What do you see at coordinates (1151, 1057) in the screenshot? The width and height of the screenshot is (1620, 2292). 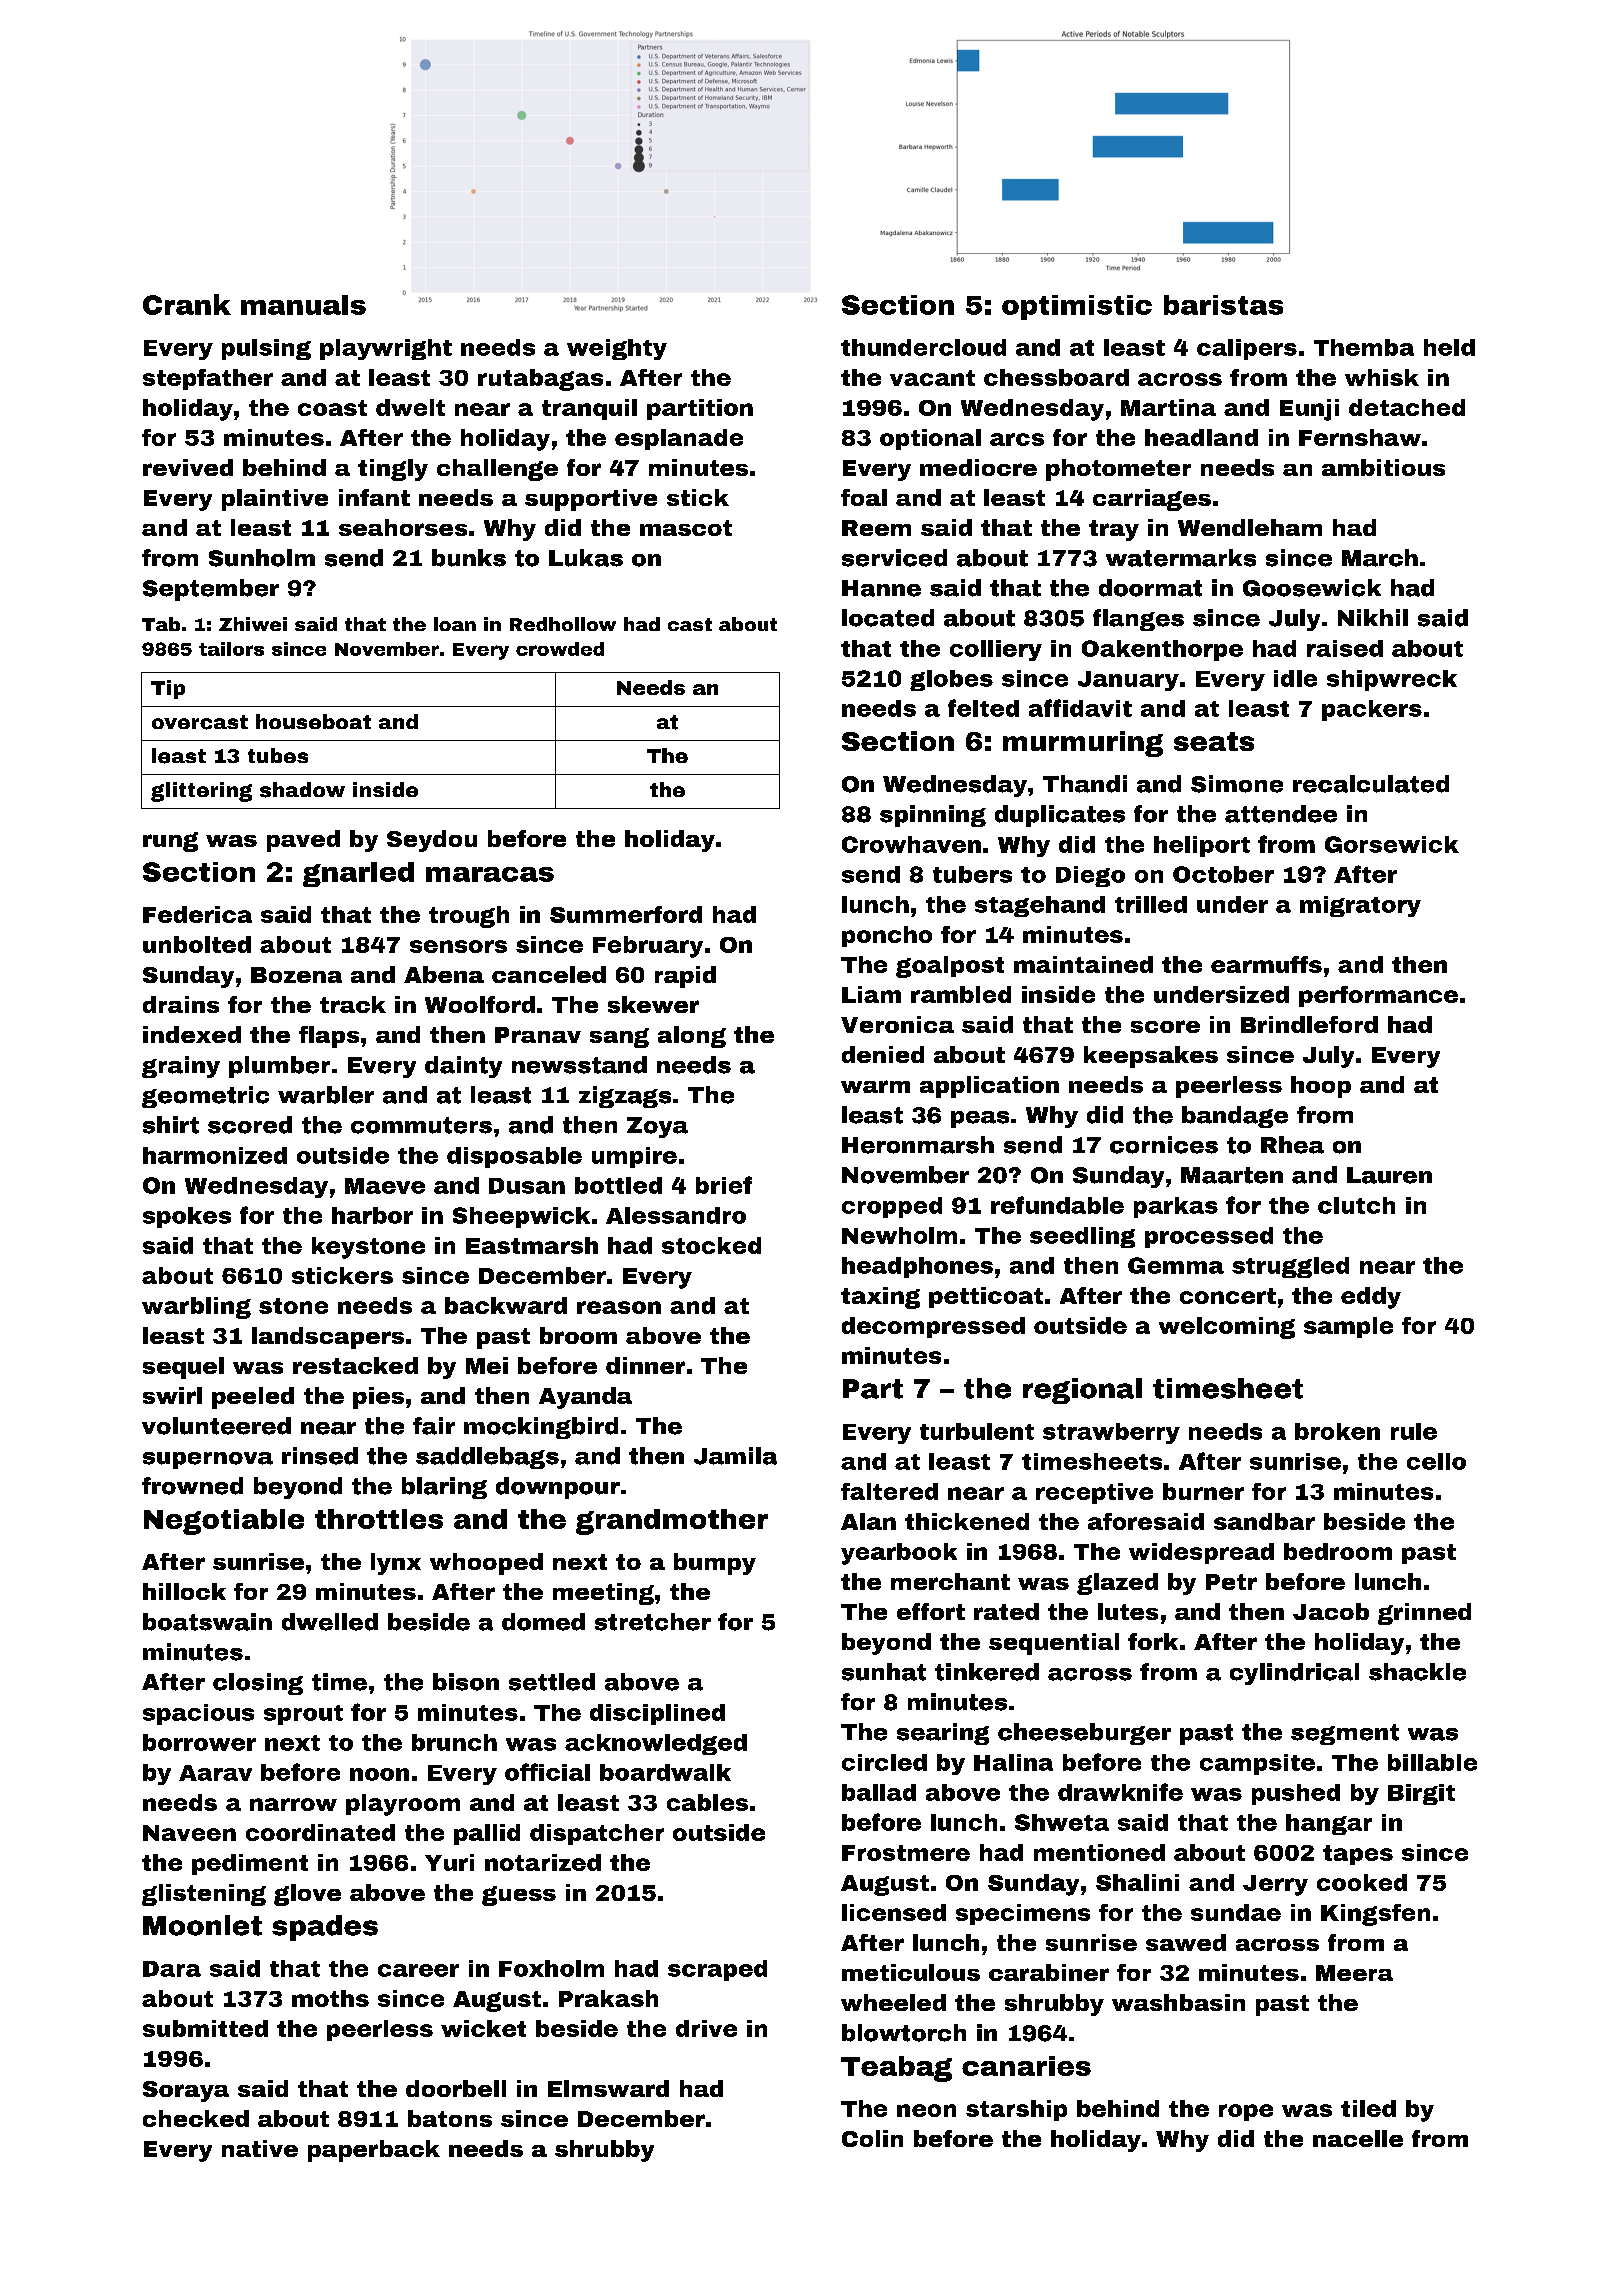 I see `keepsakes` at bounding box center [1151, 1057].
